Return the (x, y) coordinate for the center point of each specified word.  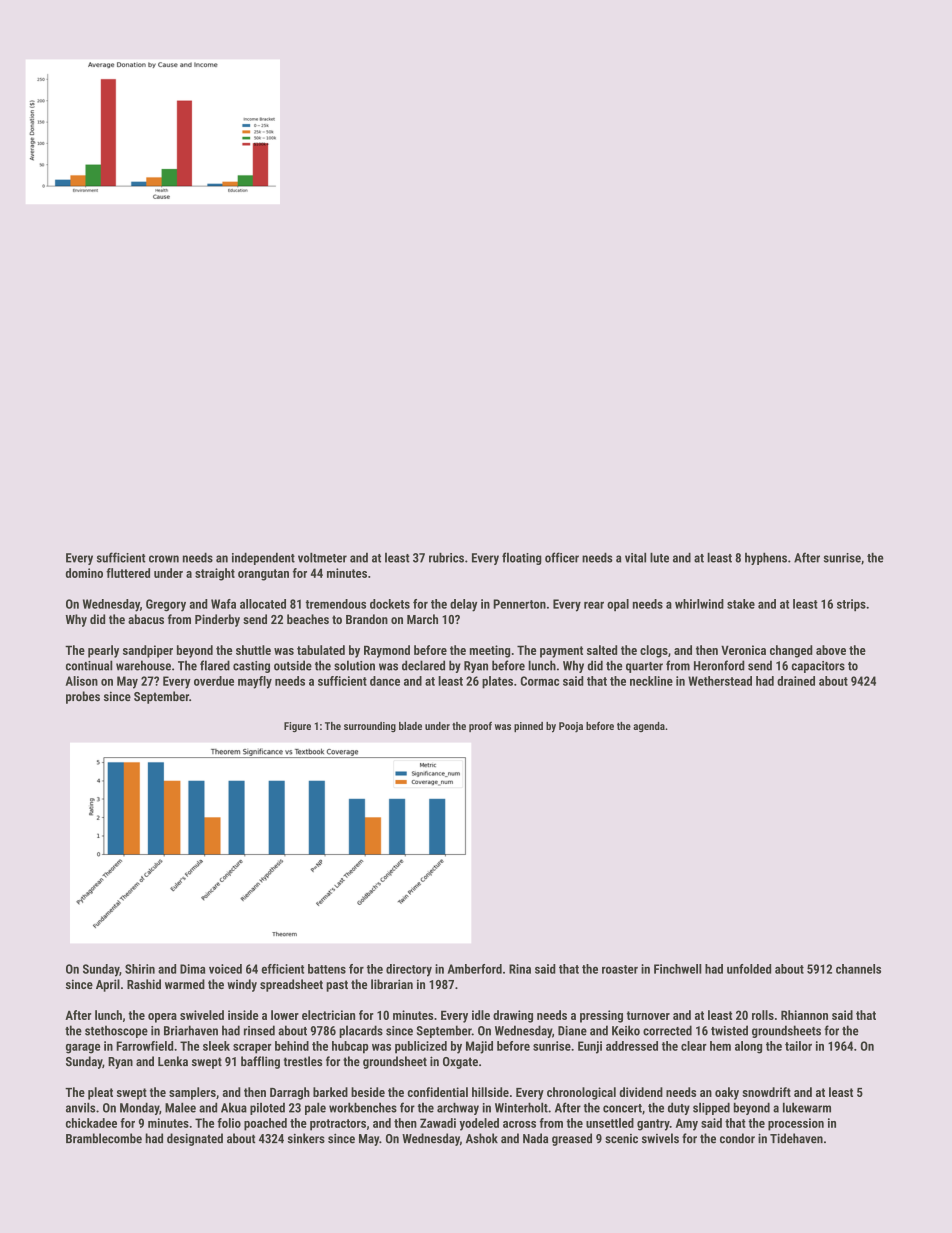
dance (385, 681)
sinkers (306, 1138)
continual (89, 665)
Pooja (571, 727)
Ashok (482, 1138)
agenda (649, 727)
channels (858, 969)
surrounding (370, 727)
